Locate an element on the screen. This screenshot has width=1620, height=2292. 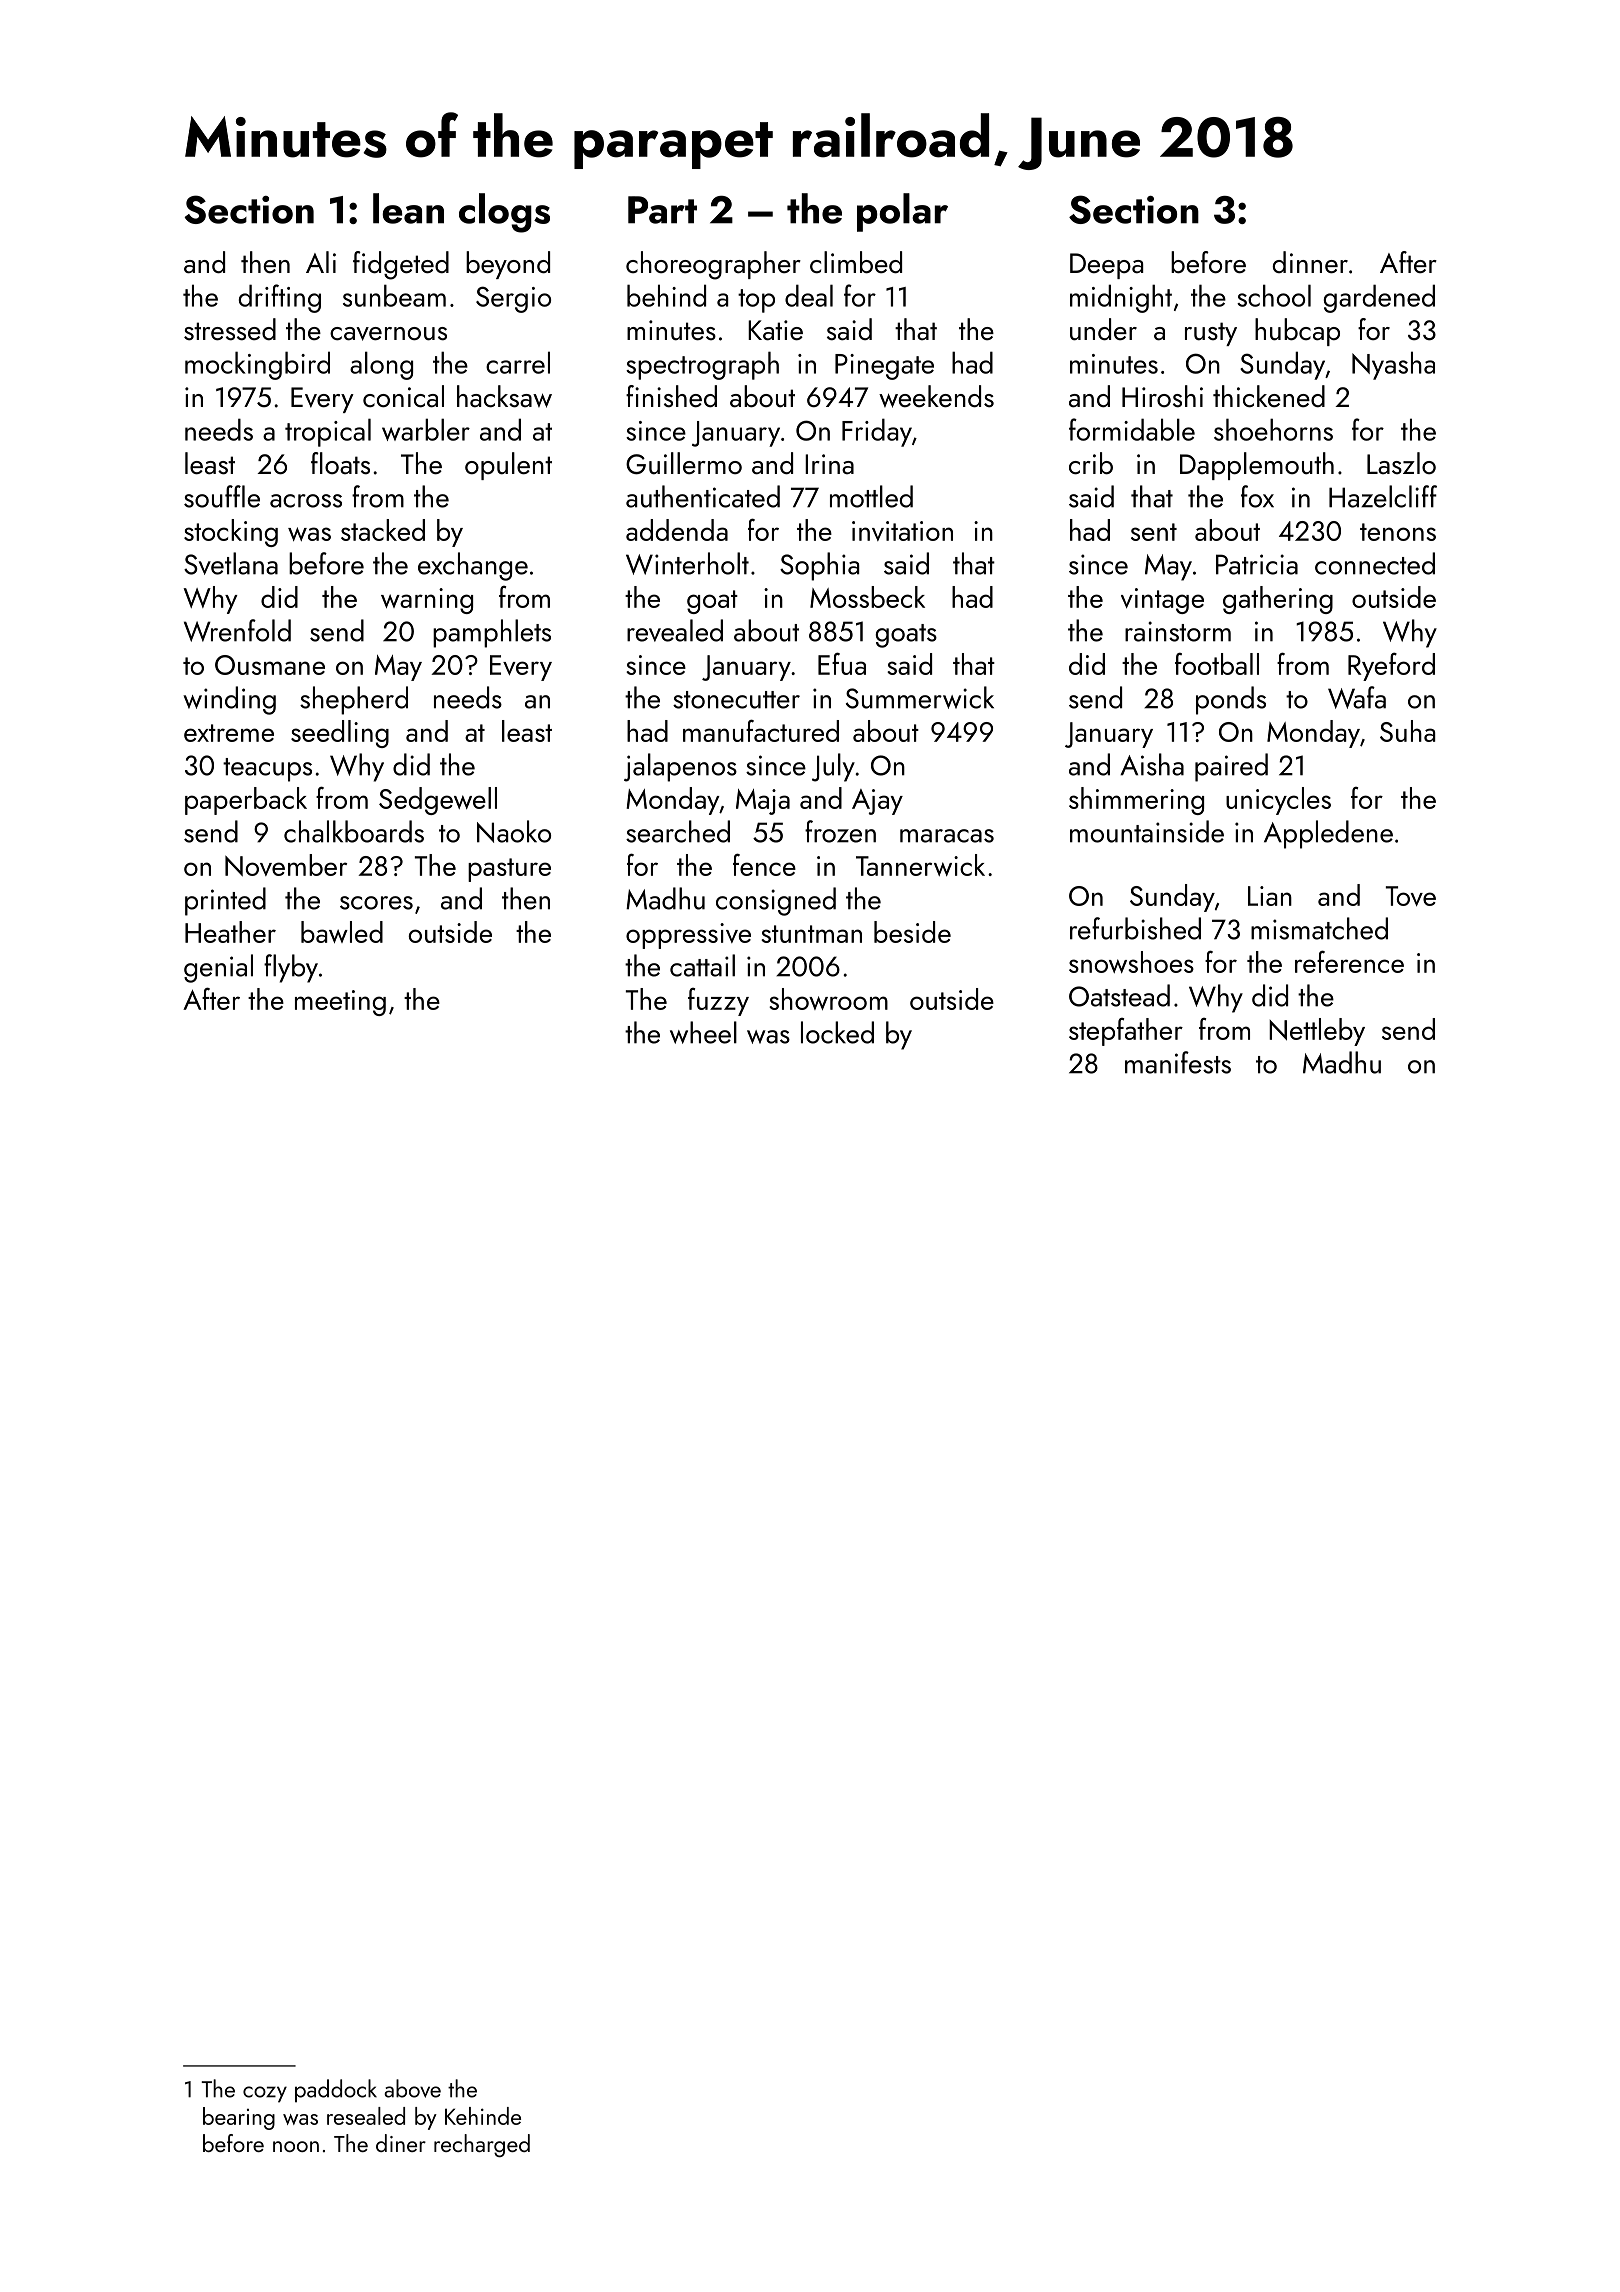
Svetlana is located at coordinates (231, 563).
